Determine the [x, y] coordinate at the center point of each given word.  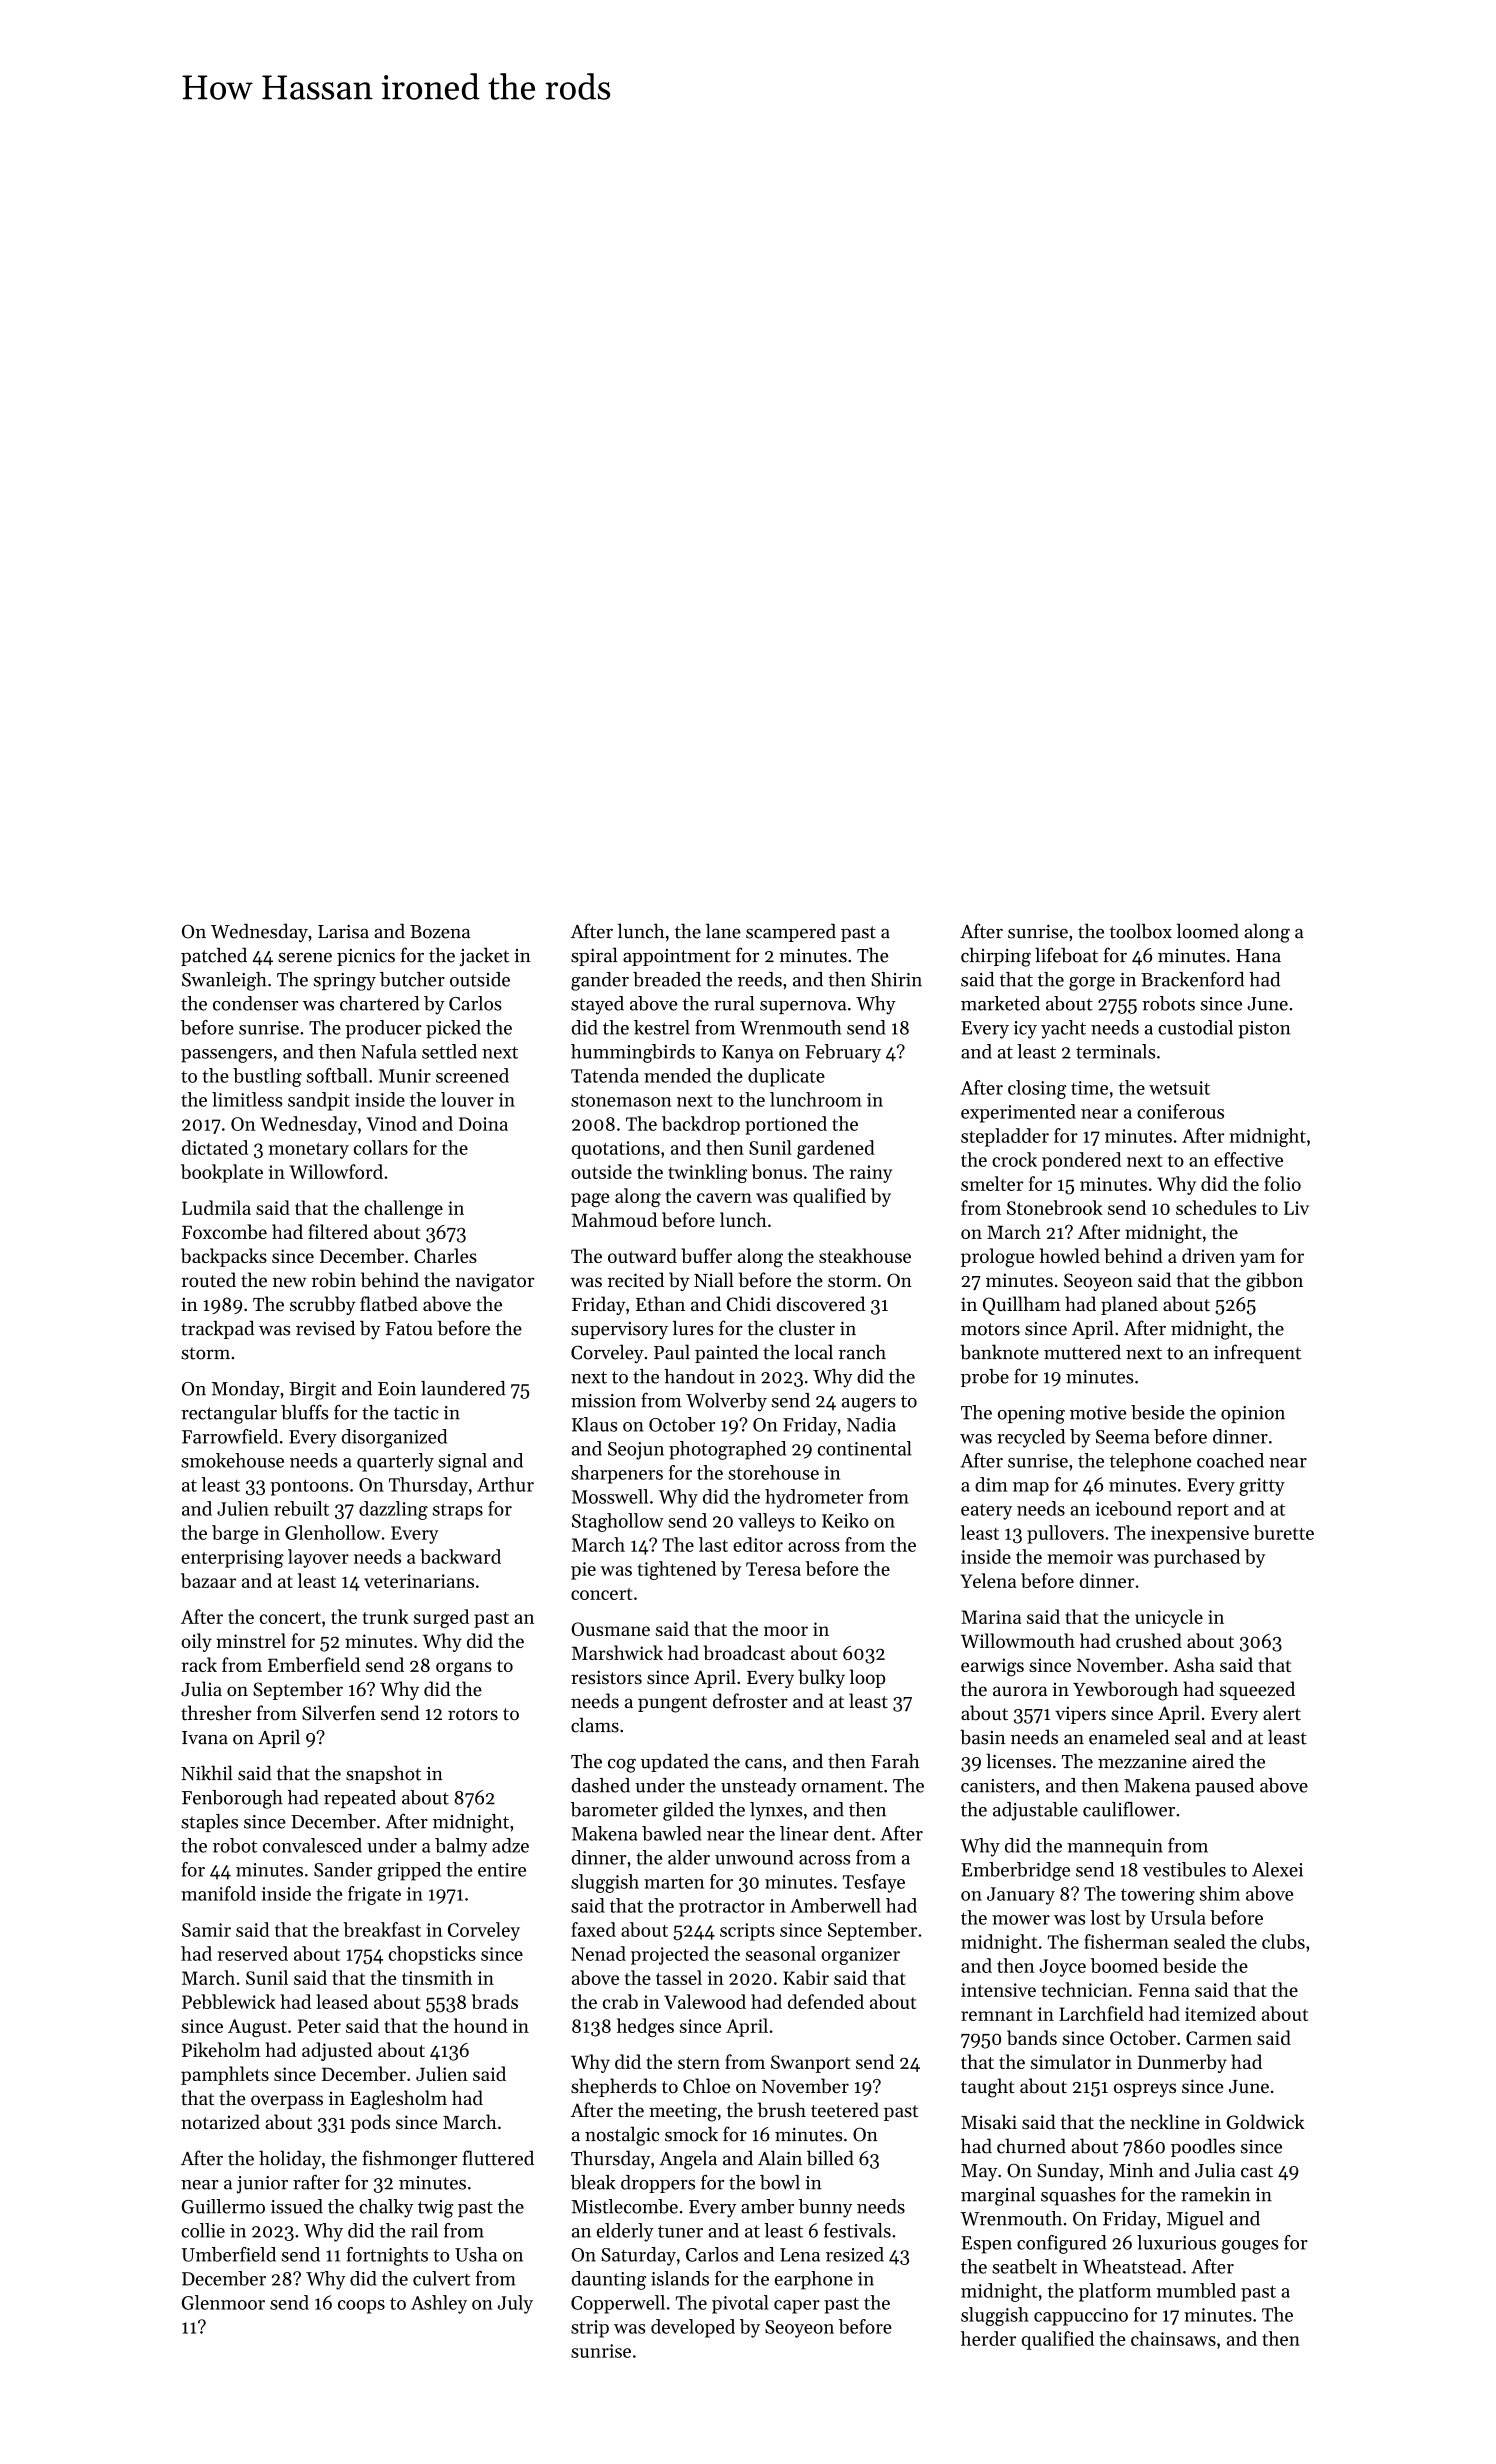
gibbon [1274, 1282]
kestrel [662, 1027]
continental [864, 1448]
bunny [825, 2208]
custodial [1195, 1027]
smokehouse [232, 1460]
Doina [483, 1124]
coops [361, 2307]
